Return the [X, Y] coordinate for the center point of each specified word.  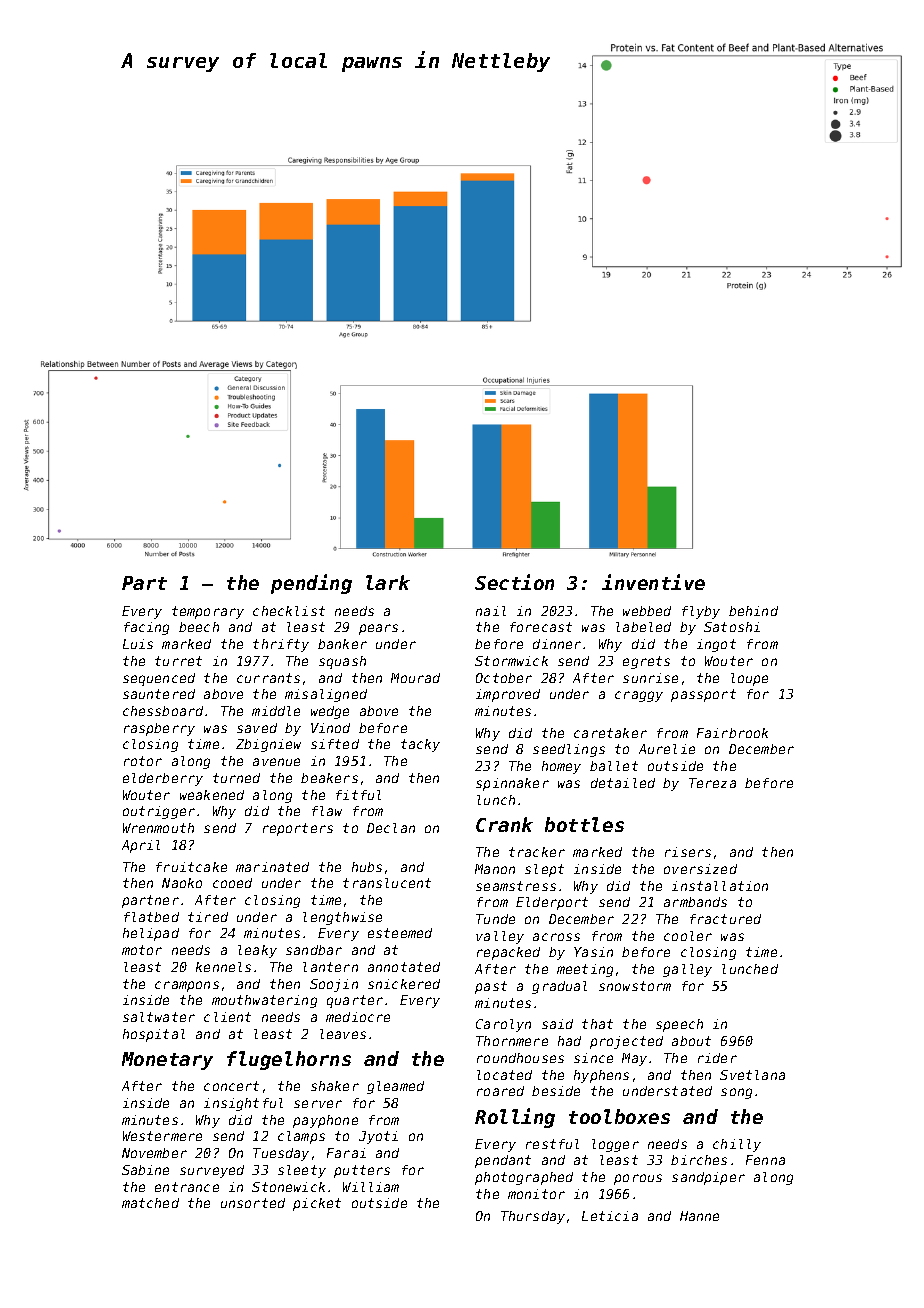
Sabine [145, 1170]
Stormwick [511, 661]
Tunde [495, 919]
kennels [223, 967]
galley [687, 970]
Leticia [610, 1216]
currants [268, 678]
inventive [653, 582]
